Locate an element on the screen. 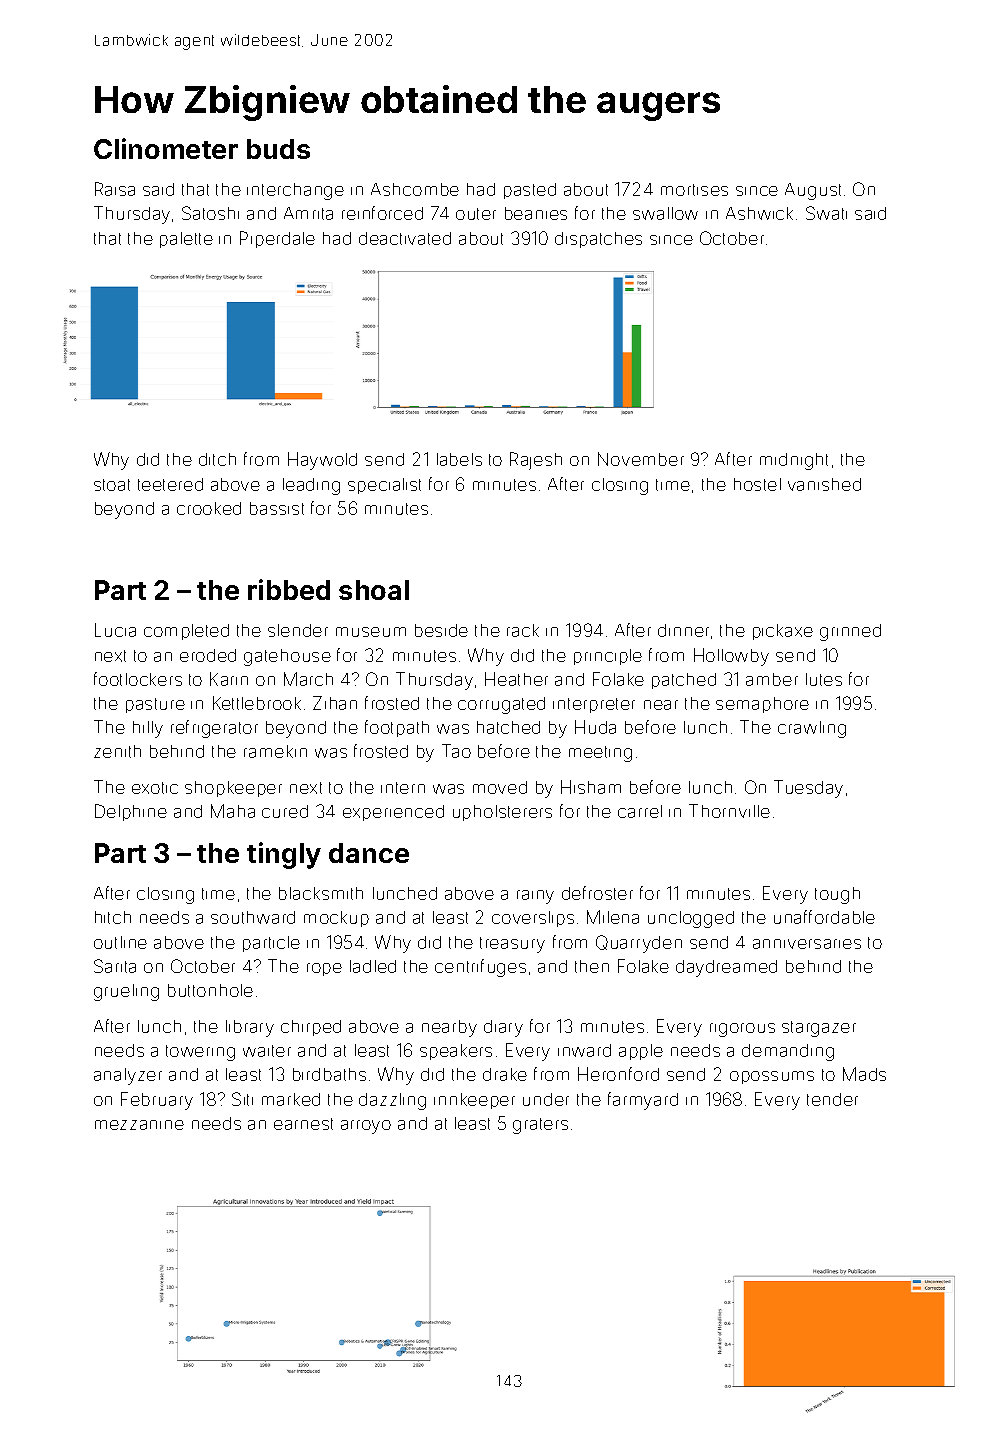 Image resolution: width=994 pixels, height=1440 pixels. buds is located at coordinates (278, 149).
